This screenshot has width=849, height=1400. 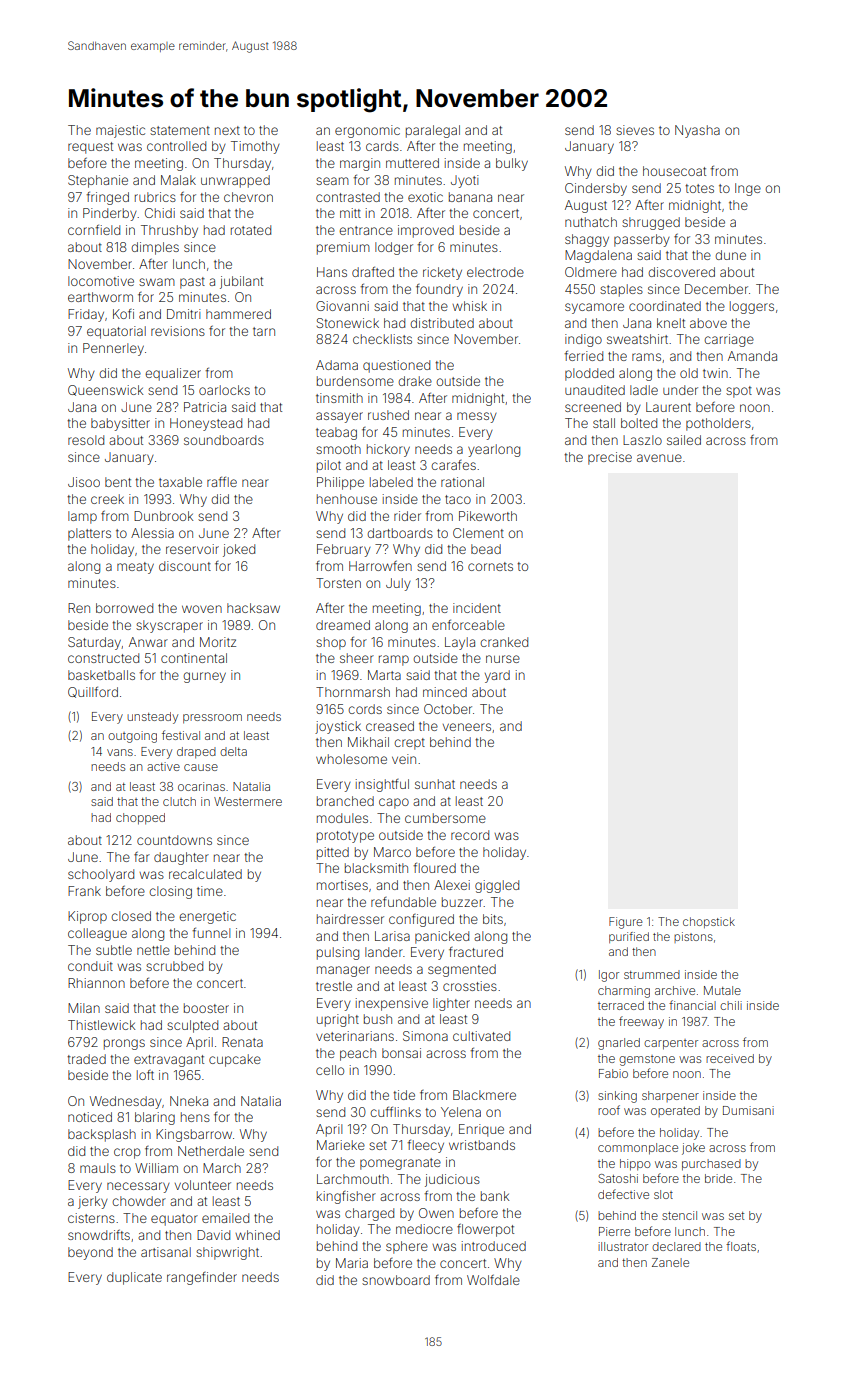 I want to click on closing, so click(x=170, y=892).
